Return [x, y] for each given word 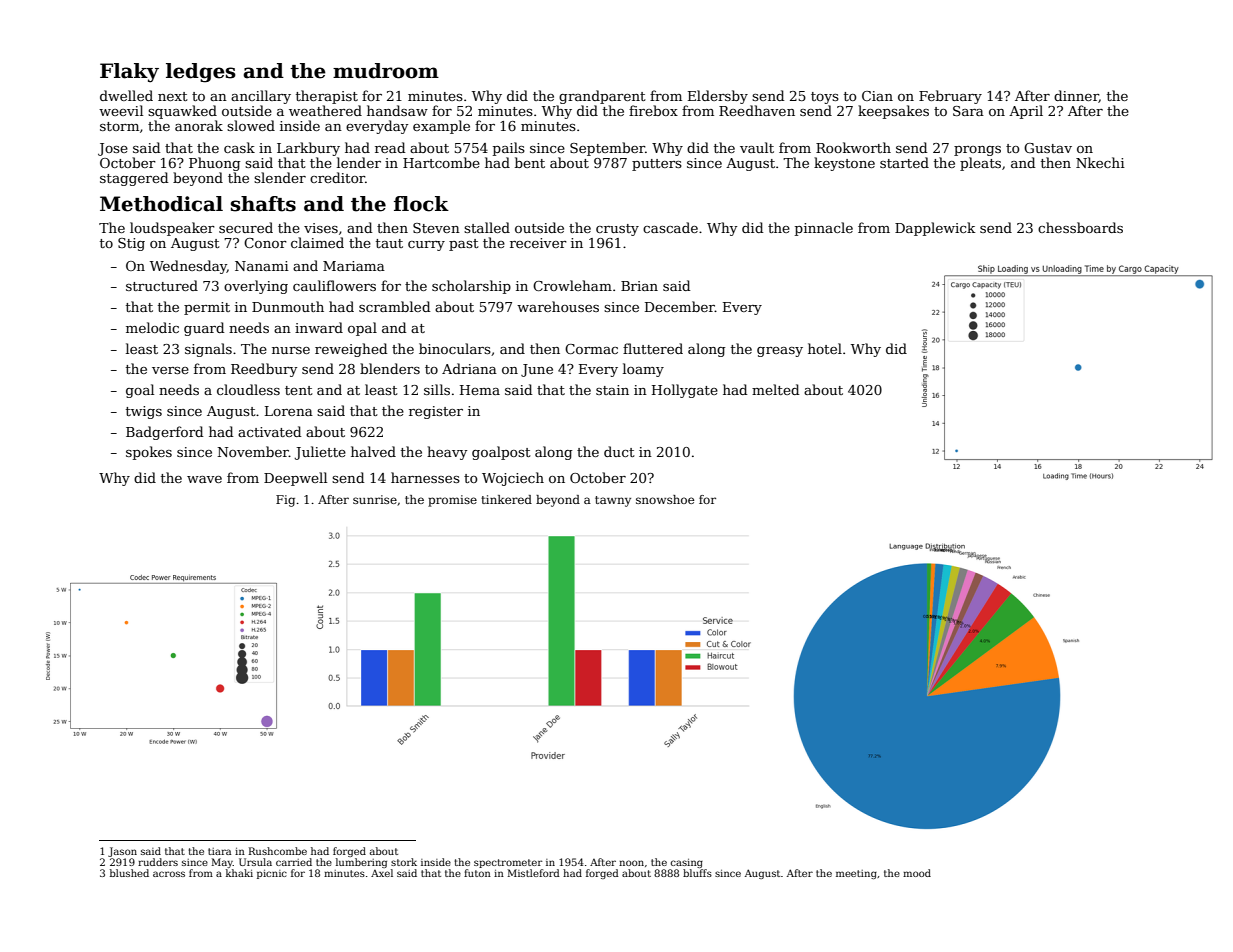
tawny [613, 501]
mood [917, 873]
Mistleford [534, 873]
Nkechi [1100, 162]
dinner [1076, 96]
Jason [122, 852]
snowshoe [665, 499]
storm [119, 126]
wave [204, 479]
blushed [129, 873]
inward [319, 327]
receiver [538, 243]
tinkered [506, 499]
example [441, 127]
